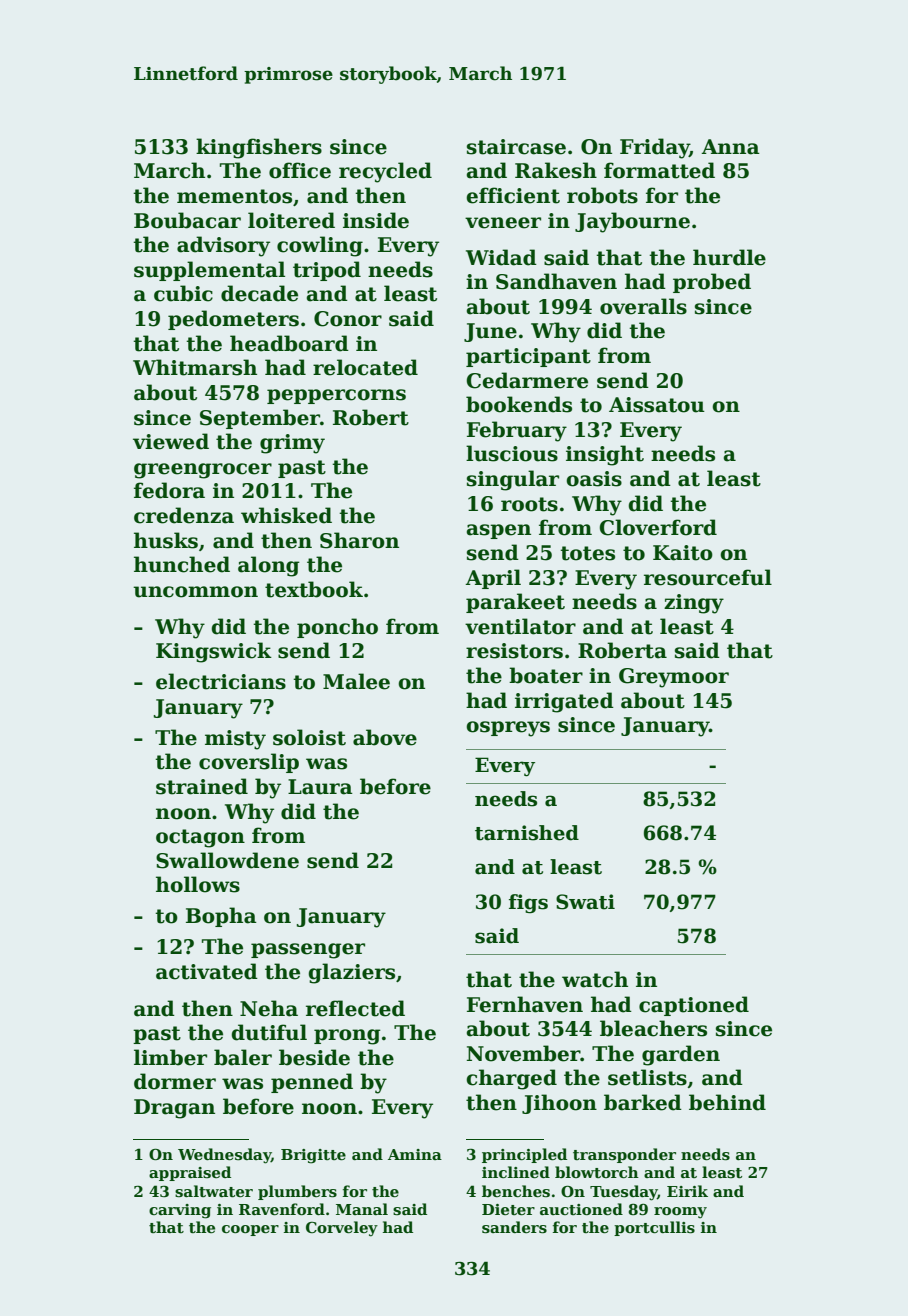  I want to click on husks, so click(166, 540).
